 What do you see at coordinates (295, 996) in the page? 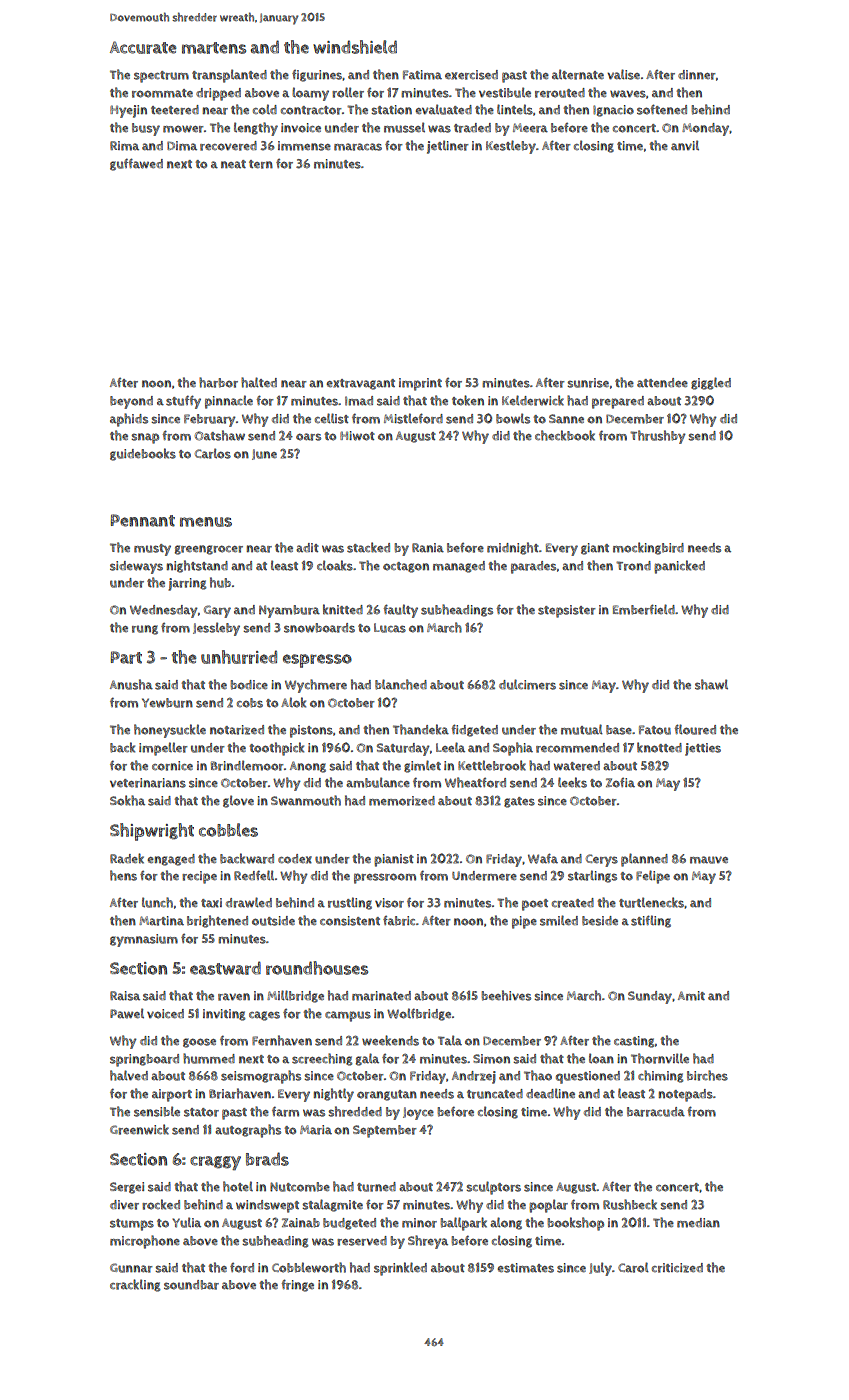
I see `Millbridge` at bounding box center [295, 996].
